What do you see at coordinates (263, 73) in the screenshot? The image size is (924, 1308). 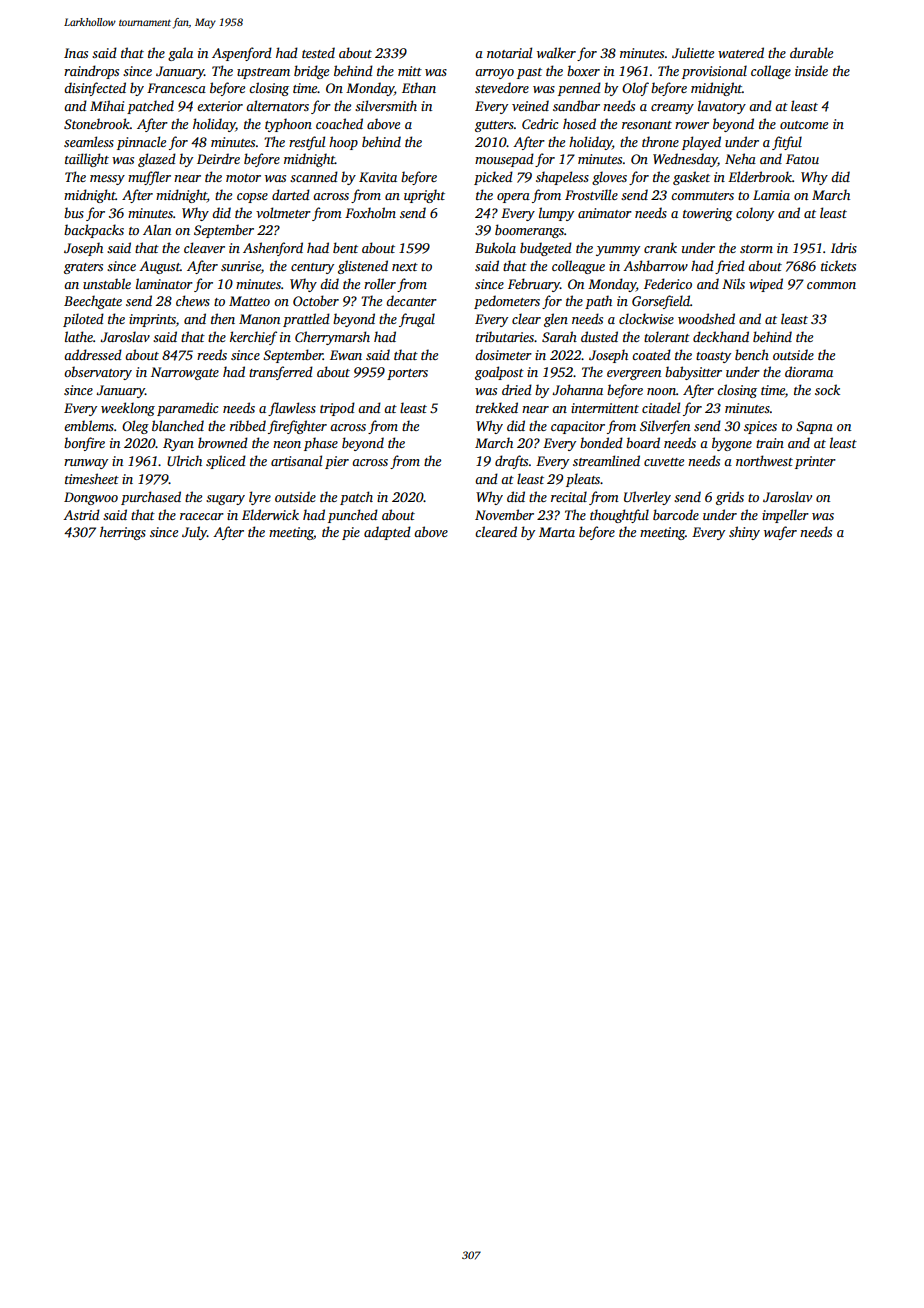 I see `upstream` at bounding box center [263, 73].
